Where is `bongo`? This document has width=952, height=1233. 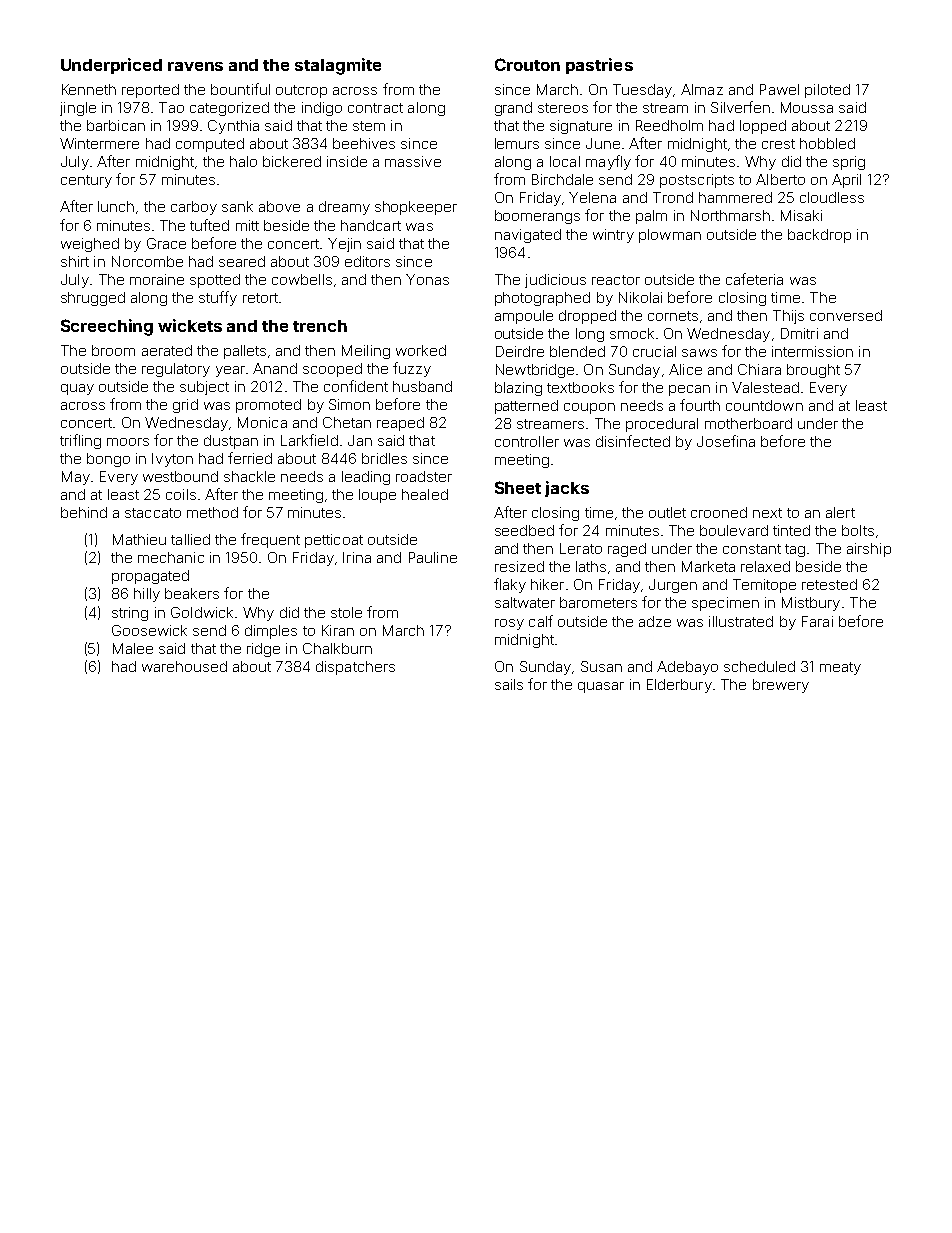
bongo is located at coordinates (108, 460).
